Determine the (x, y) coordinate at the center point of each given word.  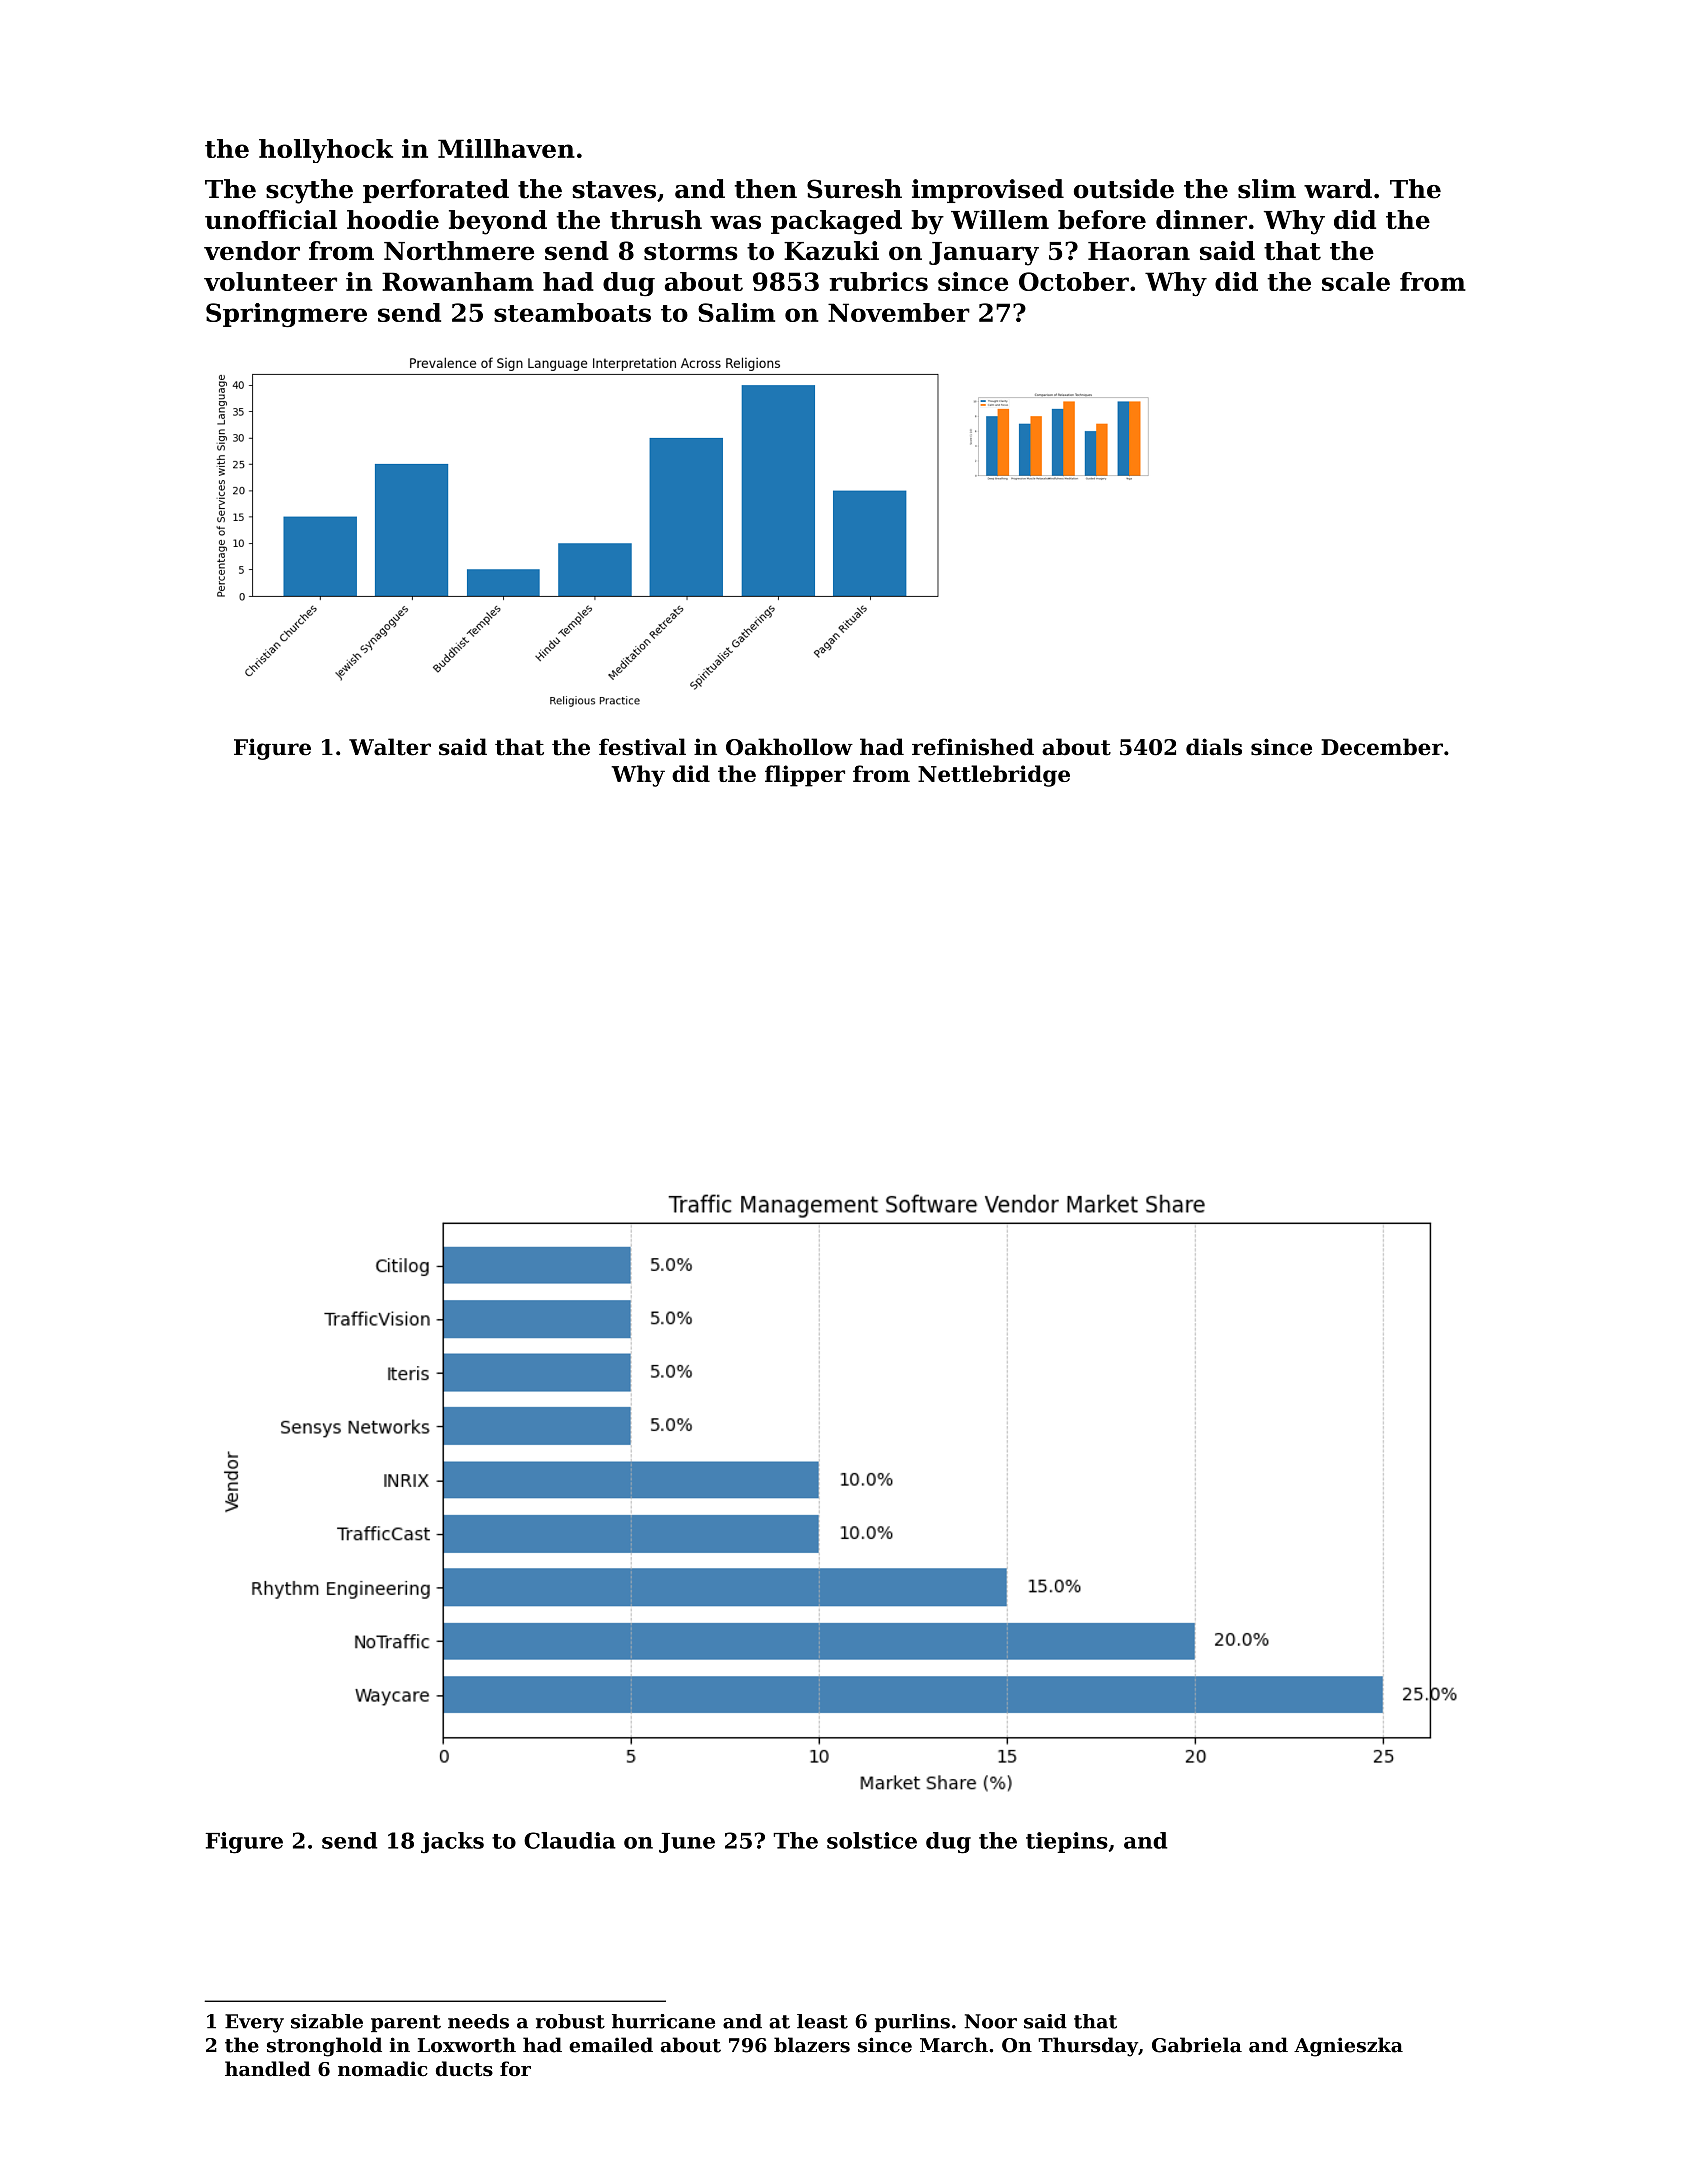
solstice (872, 1840)
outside (1124, 189)
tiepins (1067, 1842)
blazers (812, 2045)
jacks (452, 1843)
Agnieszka (1348, 2047)
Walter (390, 747)
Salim (736, 312)
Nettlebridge (994, 776)
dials (1214, 747)
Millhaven (506, 148)
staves (614, 190)
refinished (973, 747)
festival (642, 747)
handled (268, 2069)
